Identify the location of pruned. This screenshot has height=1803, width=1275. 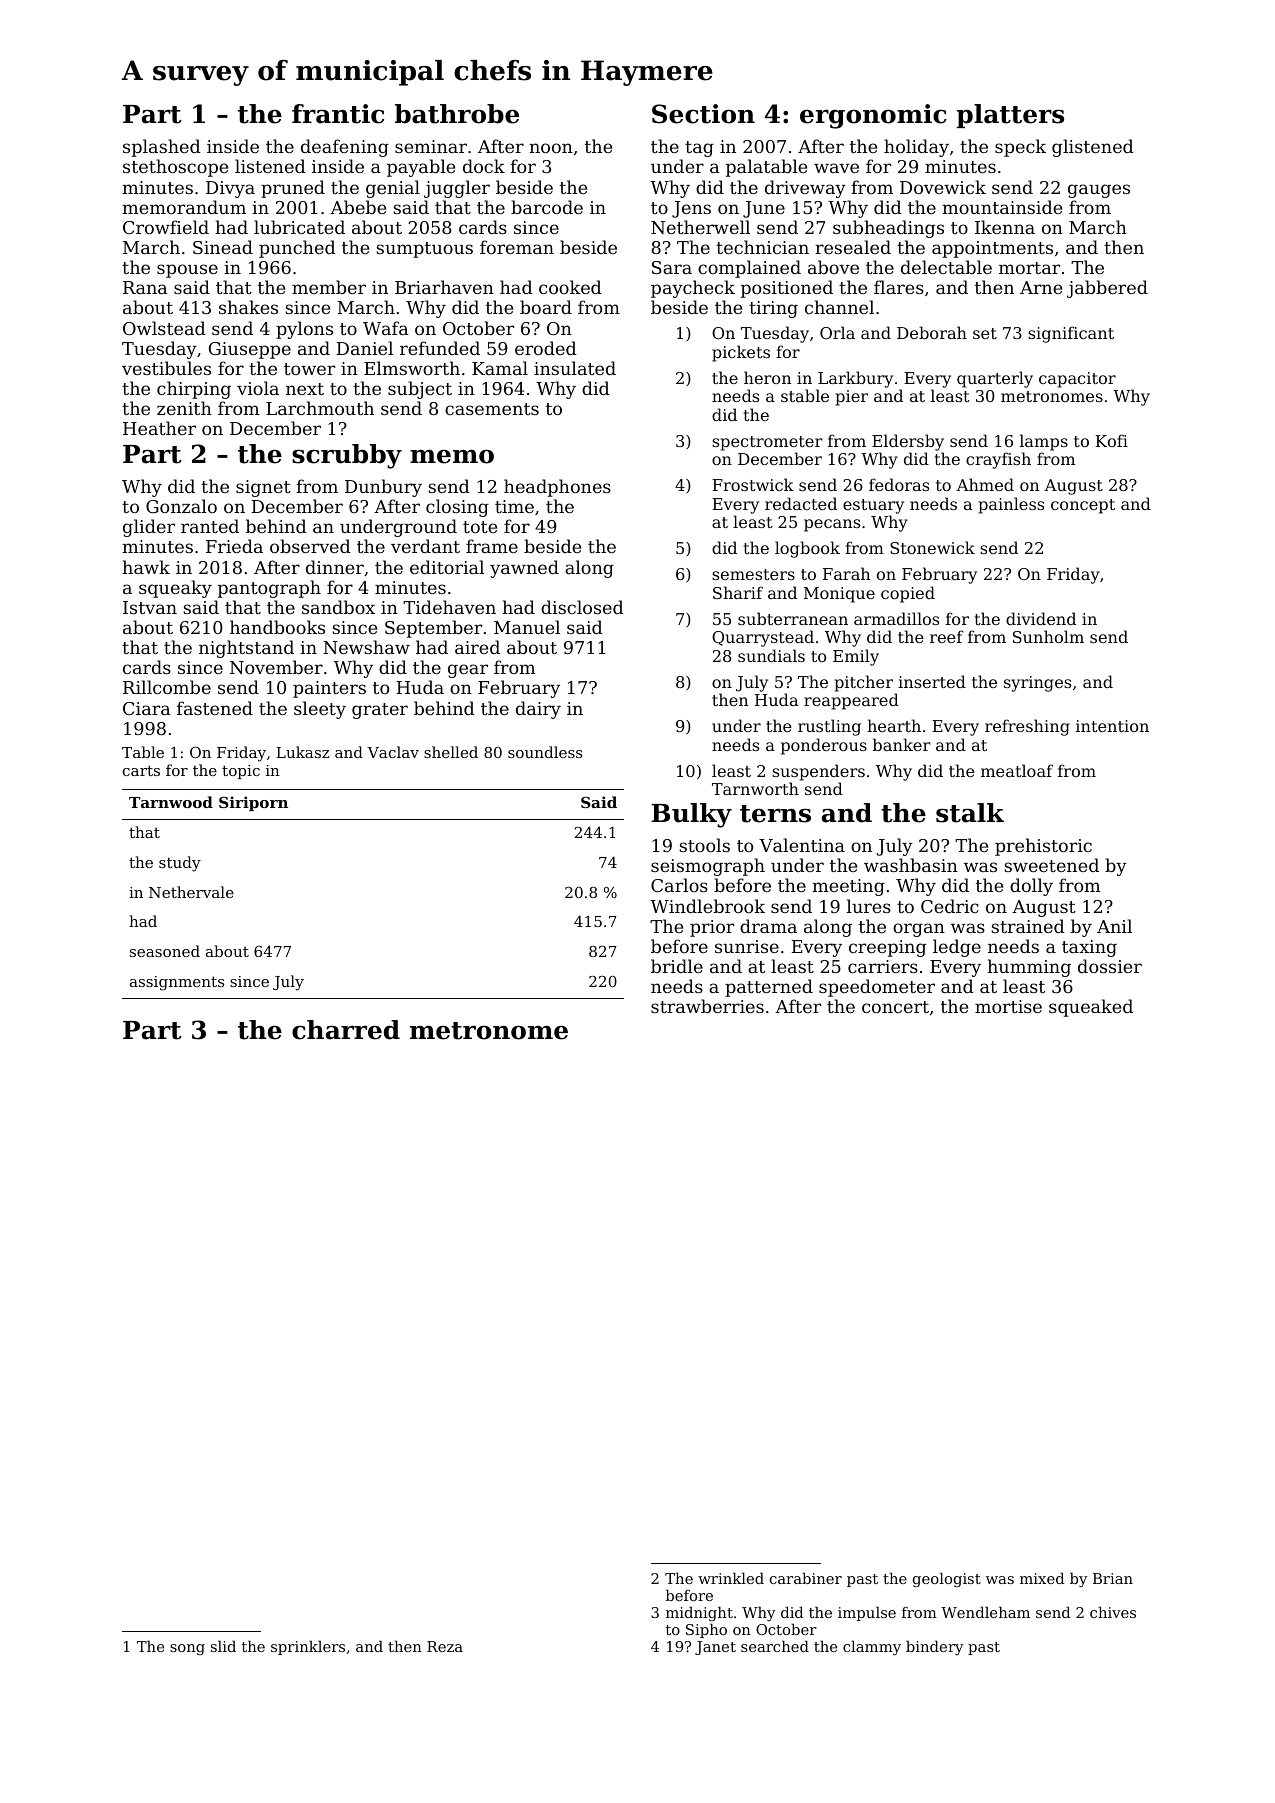
(293, 189).
